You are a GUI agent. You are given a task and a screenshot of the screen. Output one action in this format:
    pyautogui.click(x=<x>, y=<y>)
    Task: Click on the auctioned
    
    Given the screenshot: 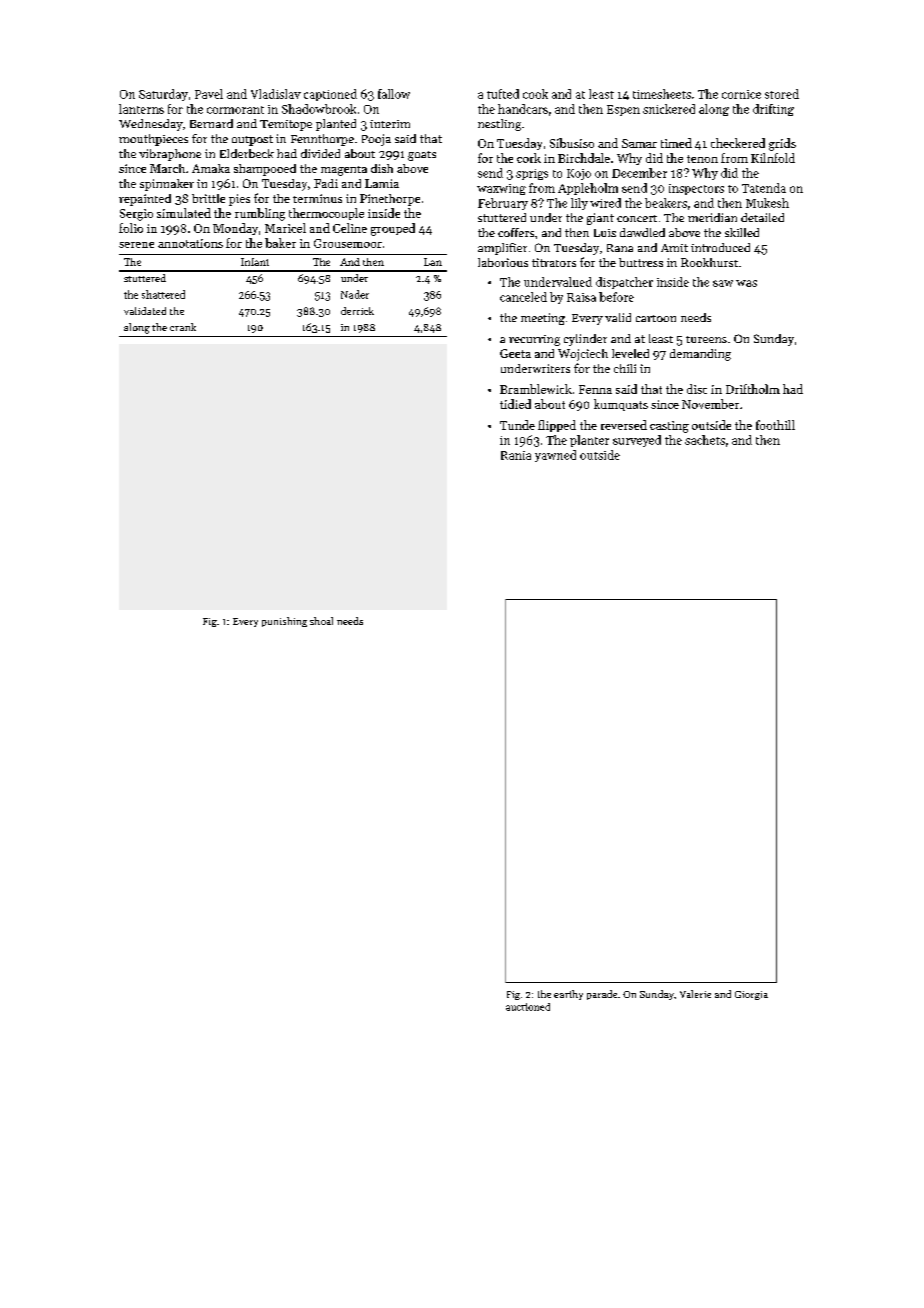 What is the action you would take?
    pyautogui.click(x=528, y=1007)
